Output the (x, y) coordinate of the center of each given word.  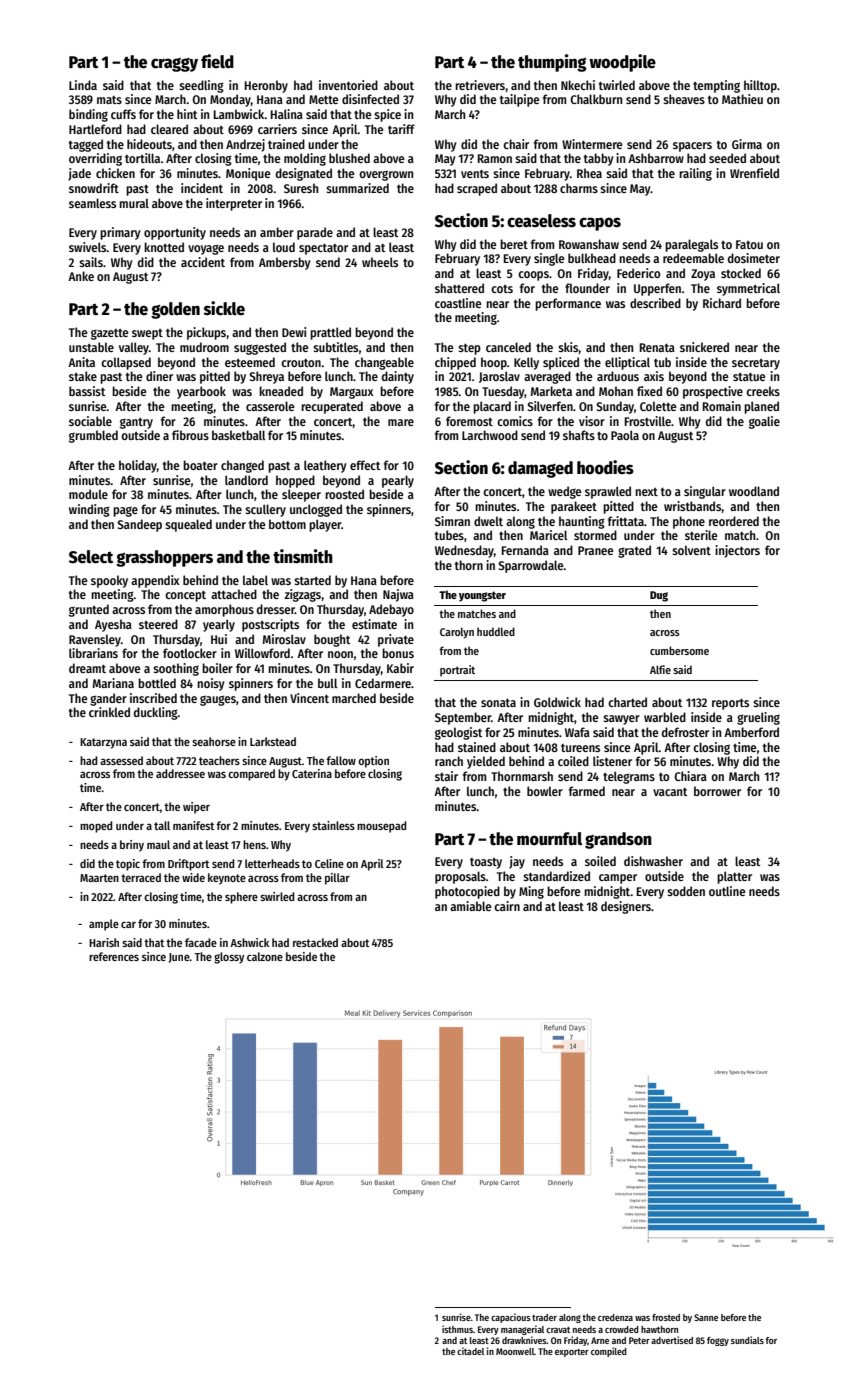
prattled (330, 333)
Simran (452, 521)
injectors (737, 551)
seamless (92, 203)
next (646, 492)
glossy (229, 958)
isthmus (457, 1329)
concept (185, 596)
